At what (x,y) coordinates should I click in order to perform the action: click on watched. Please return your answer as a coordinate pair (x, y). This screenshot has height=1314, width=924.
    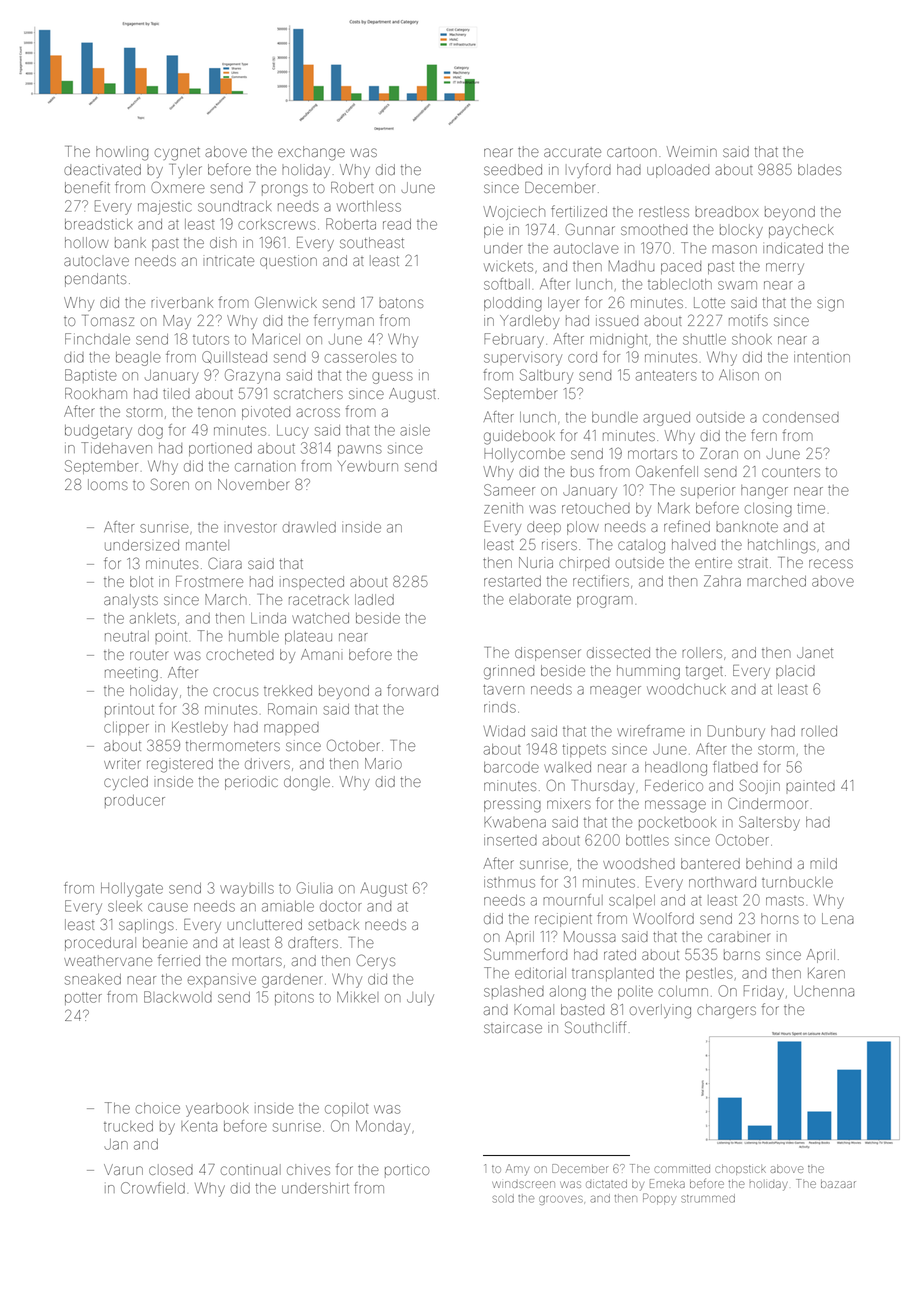
    Looking at the image, I should click on (320, 618).
